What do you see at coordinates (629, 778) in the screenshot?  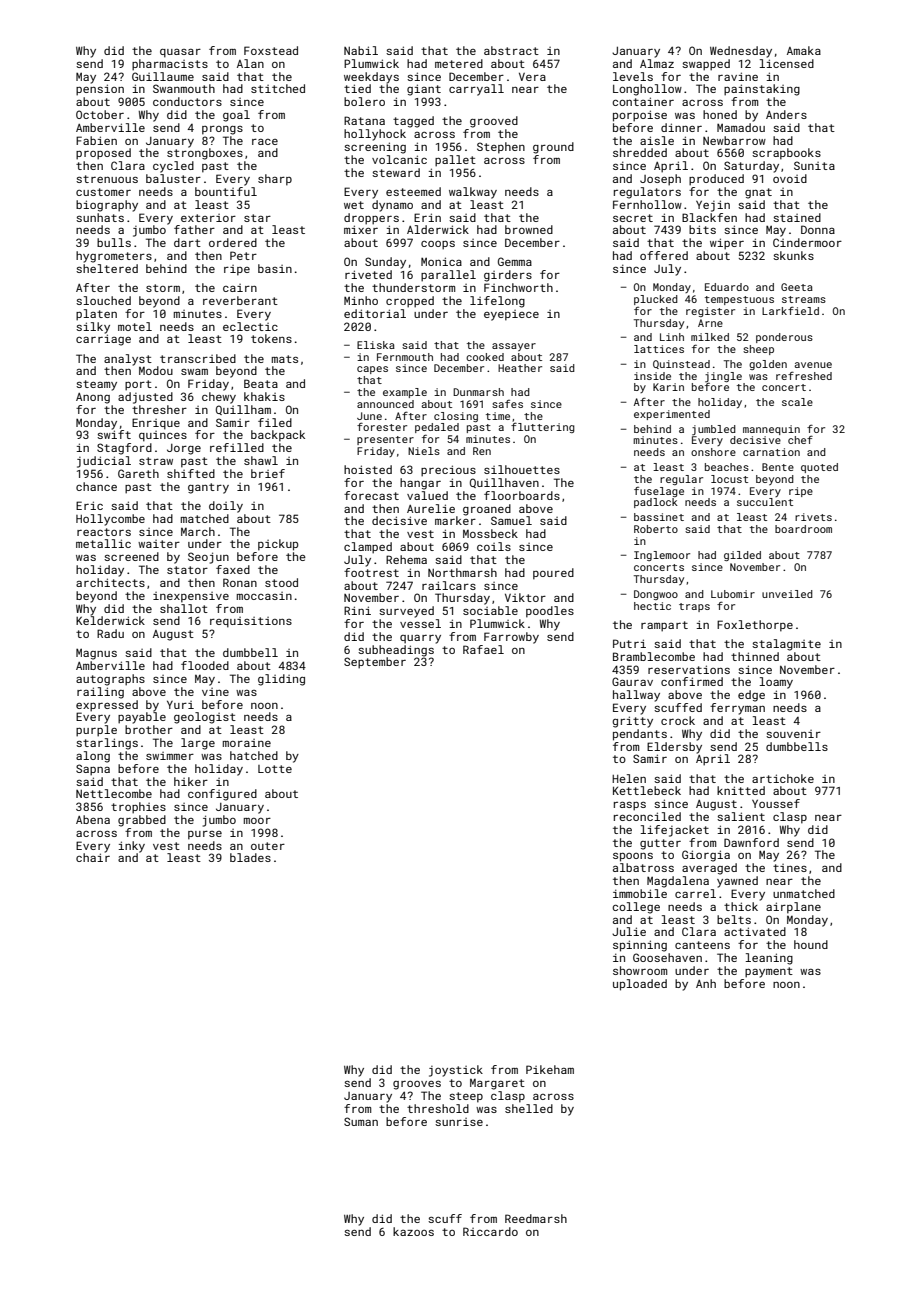 I see `Helen` at bounding box center [629, 778].
